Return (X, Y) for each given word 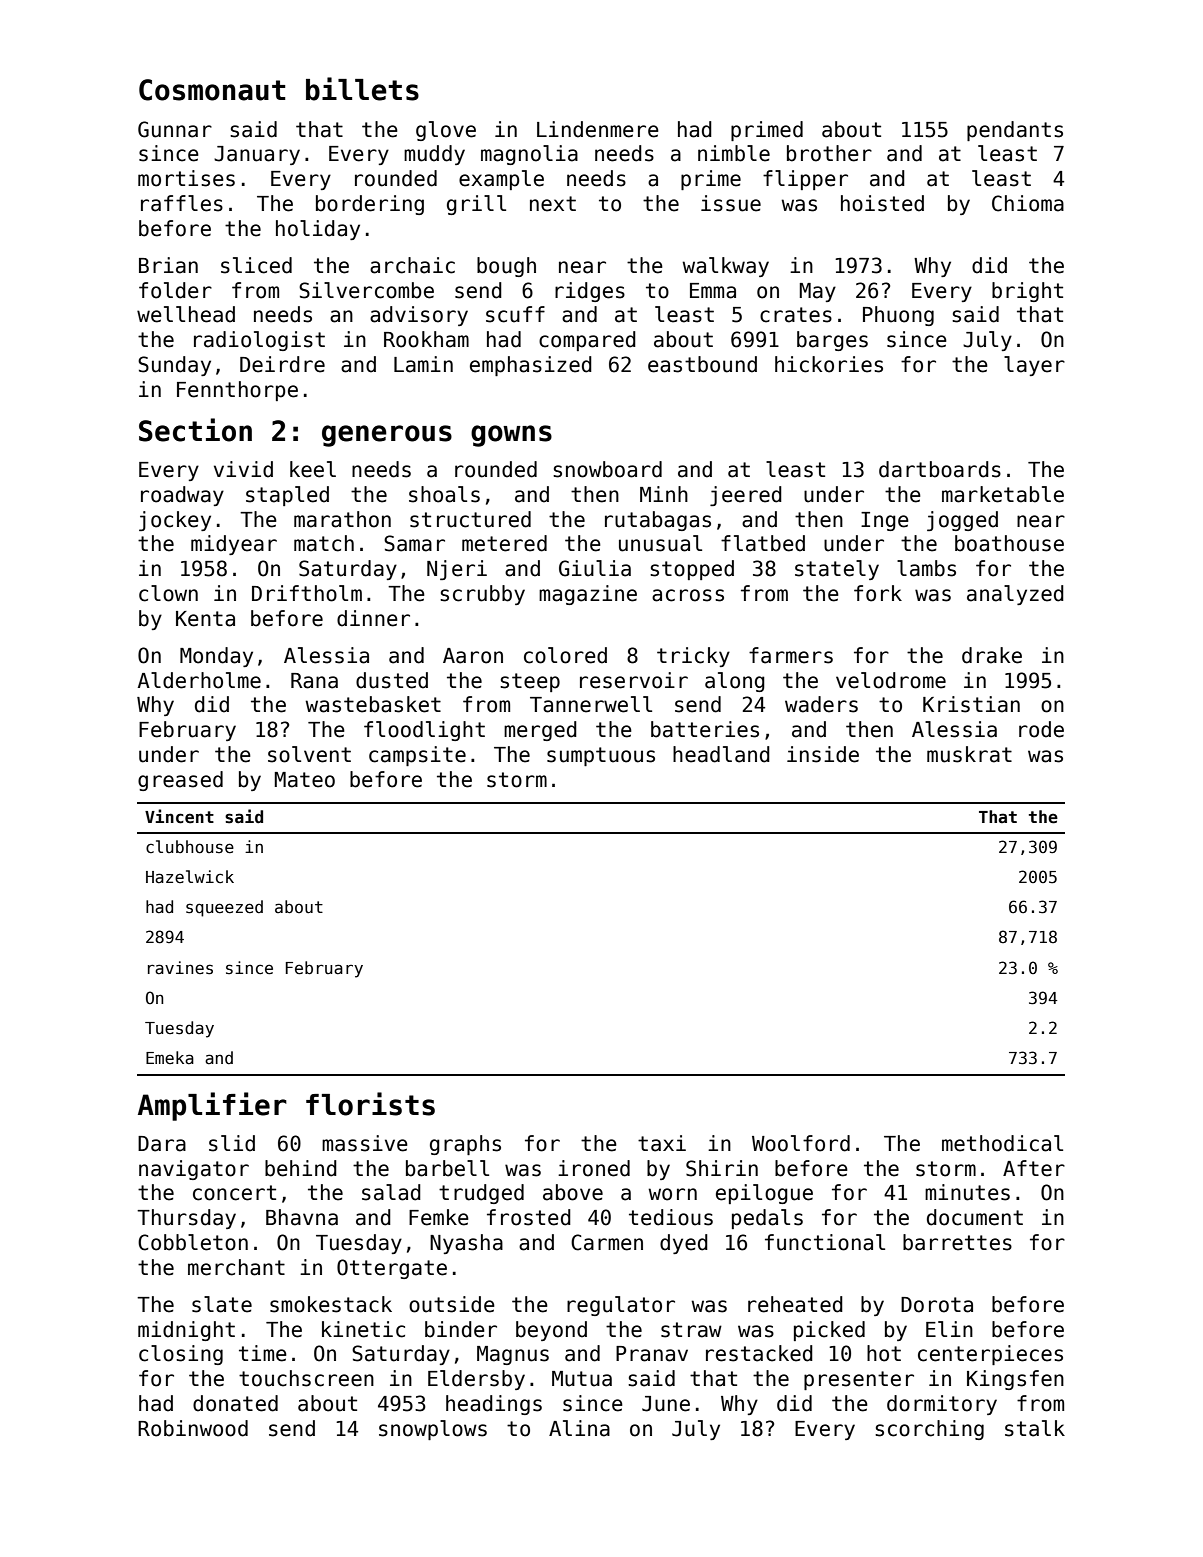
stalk (1035, 1428)
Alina (579, 1428)
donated (235, 1403)
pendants (1015, 131)
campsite (417, 756)
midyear (234, 545)
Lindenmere (598, 129)
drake (992, 655)
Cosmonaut (212, 90)
